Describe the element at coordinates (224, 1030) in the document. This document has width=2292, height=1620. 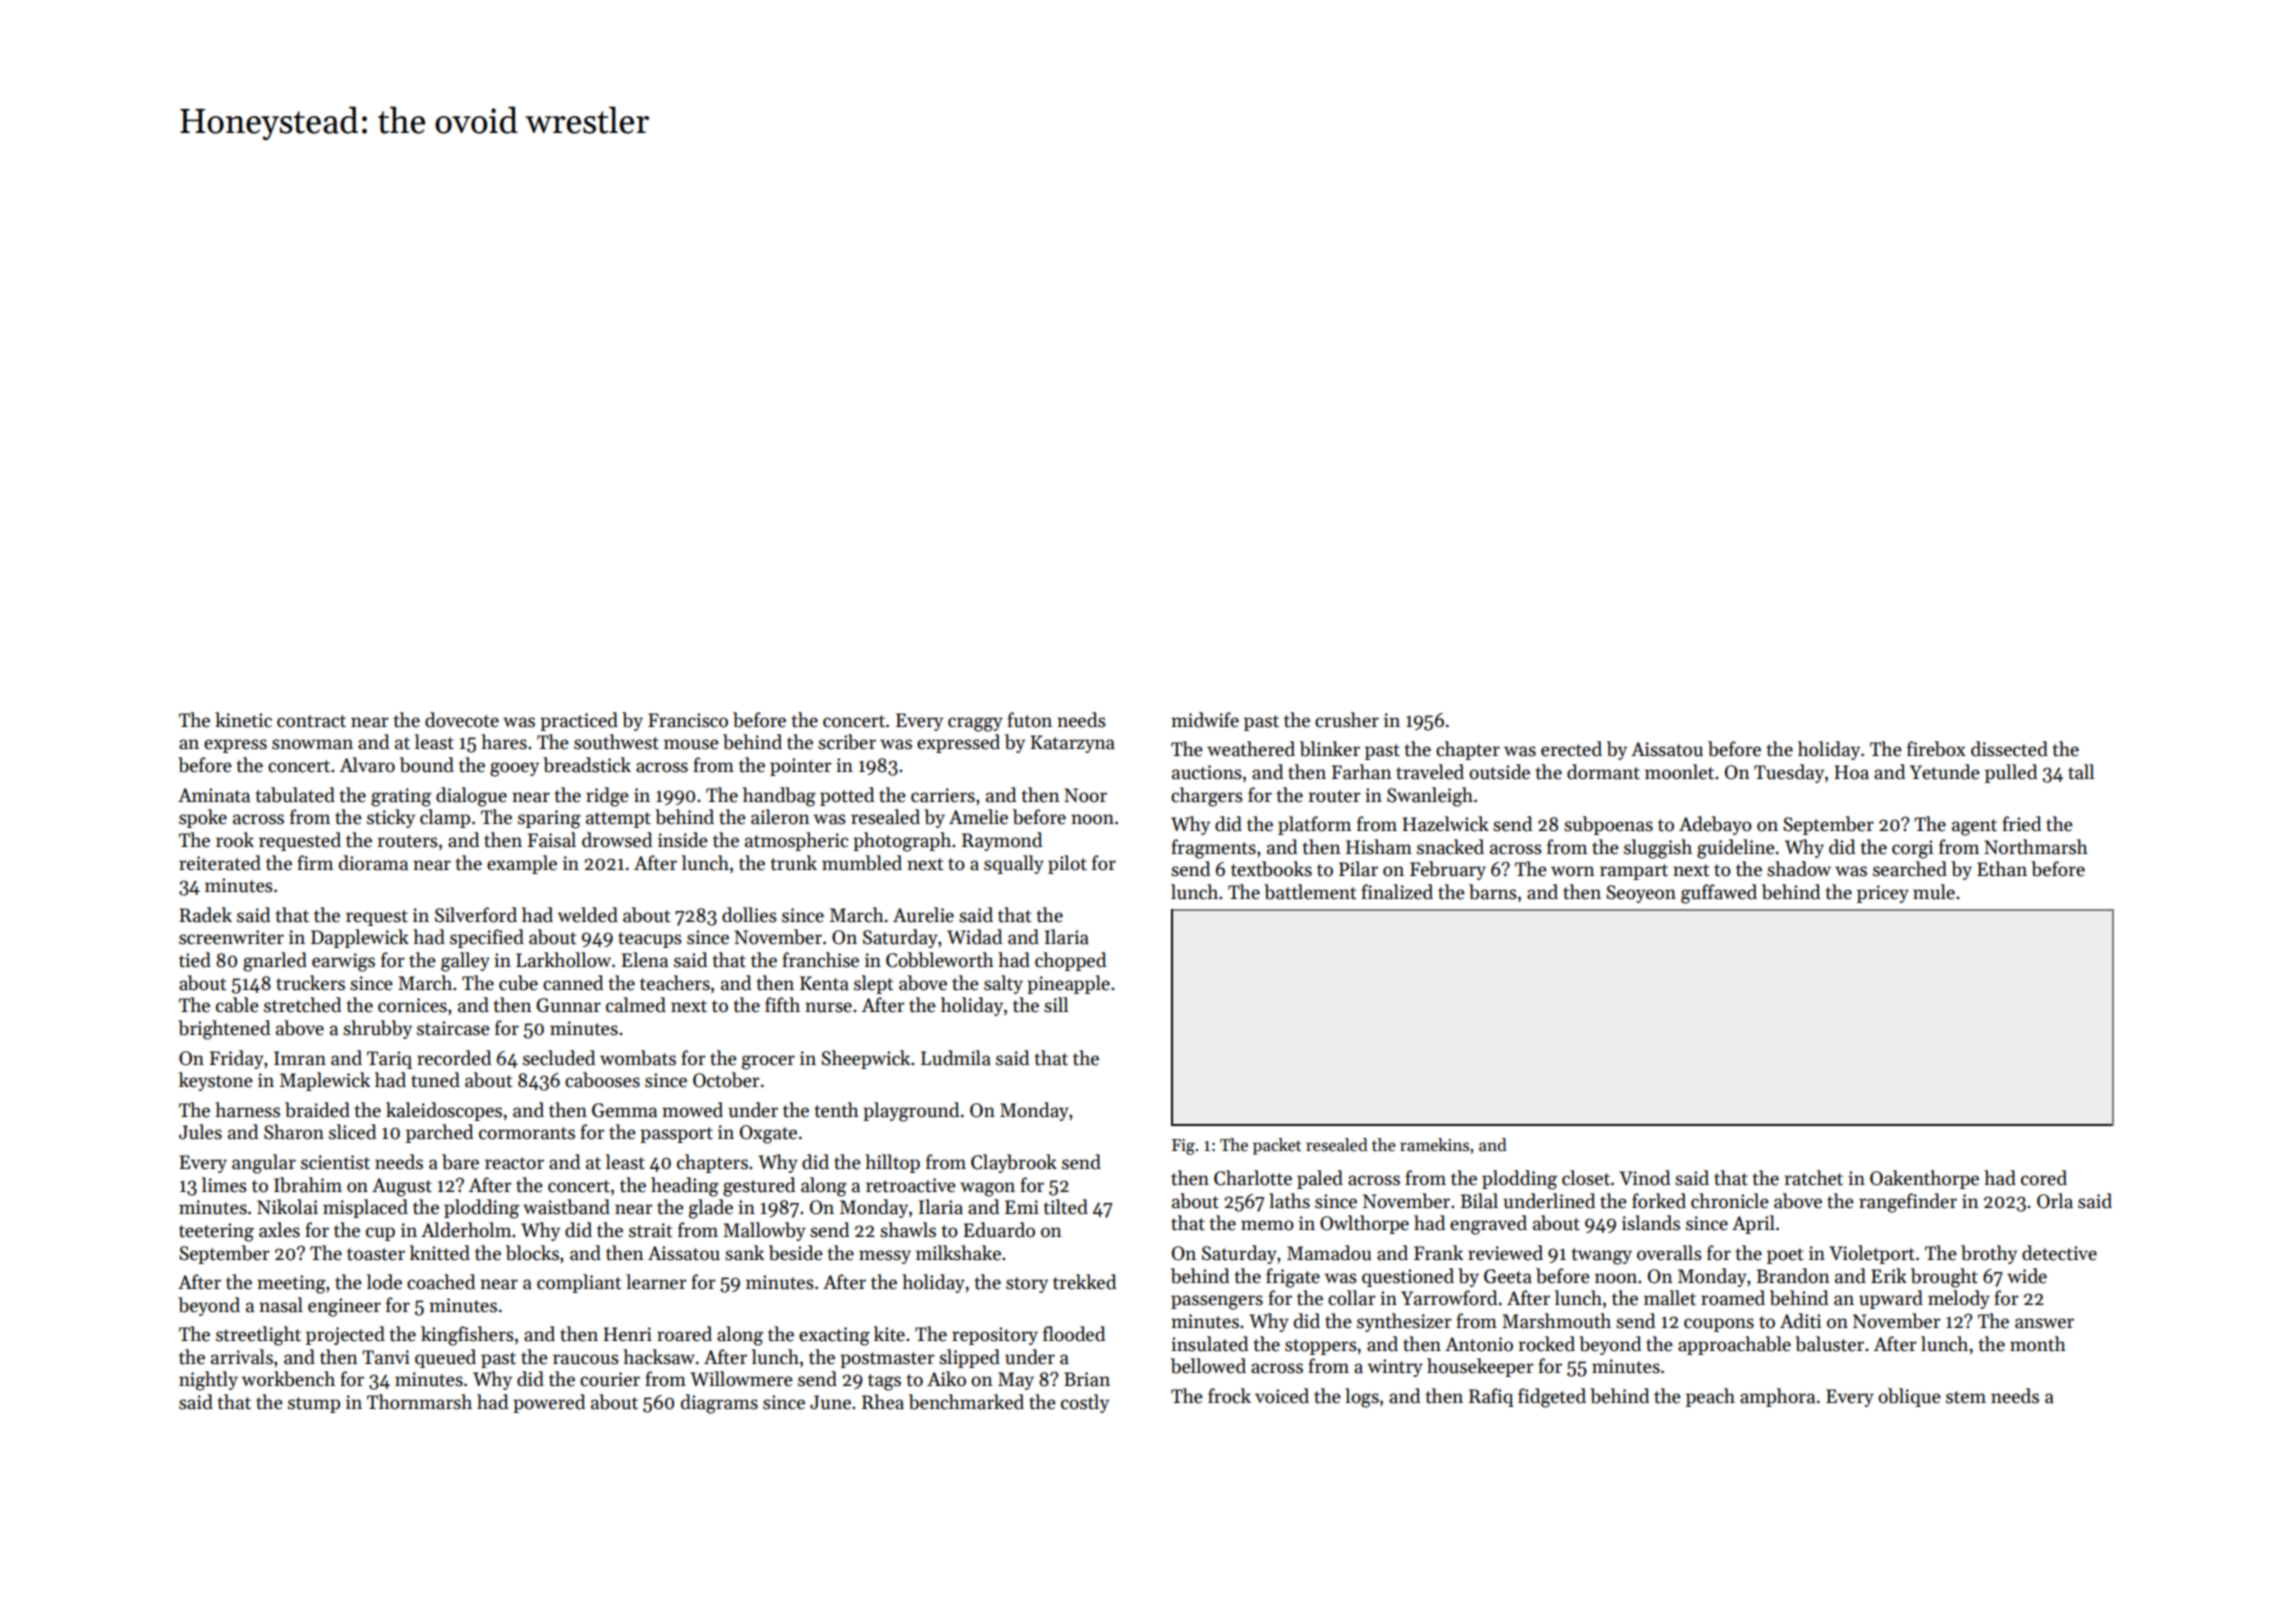
I see `brightened` at that location.
